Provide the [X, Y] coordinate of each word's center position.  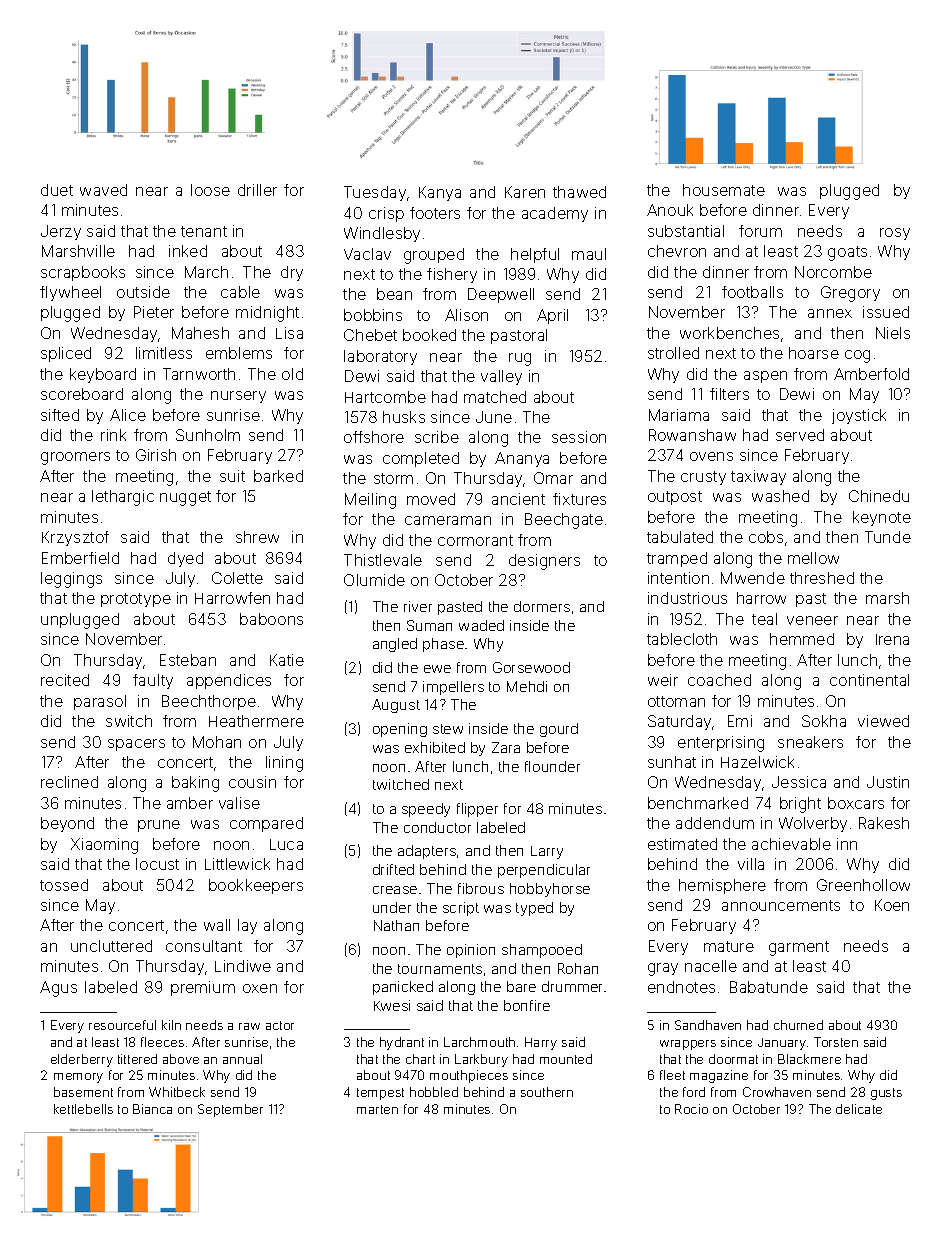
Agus [58, 989]
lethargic [123, 498]
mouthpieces [469, 1076]
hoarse [814, 353]
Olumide [374, 580]
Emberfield [80, 558]
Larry [547, 852]
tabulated [680, 537]
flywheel [70, 293]
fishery [452, 275]
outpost [675, 498]
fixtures [579, 499]
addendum [715, 823]
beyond [67, 824]
